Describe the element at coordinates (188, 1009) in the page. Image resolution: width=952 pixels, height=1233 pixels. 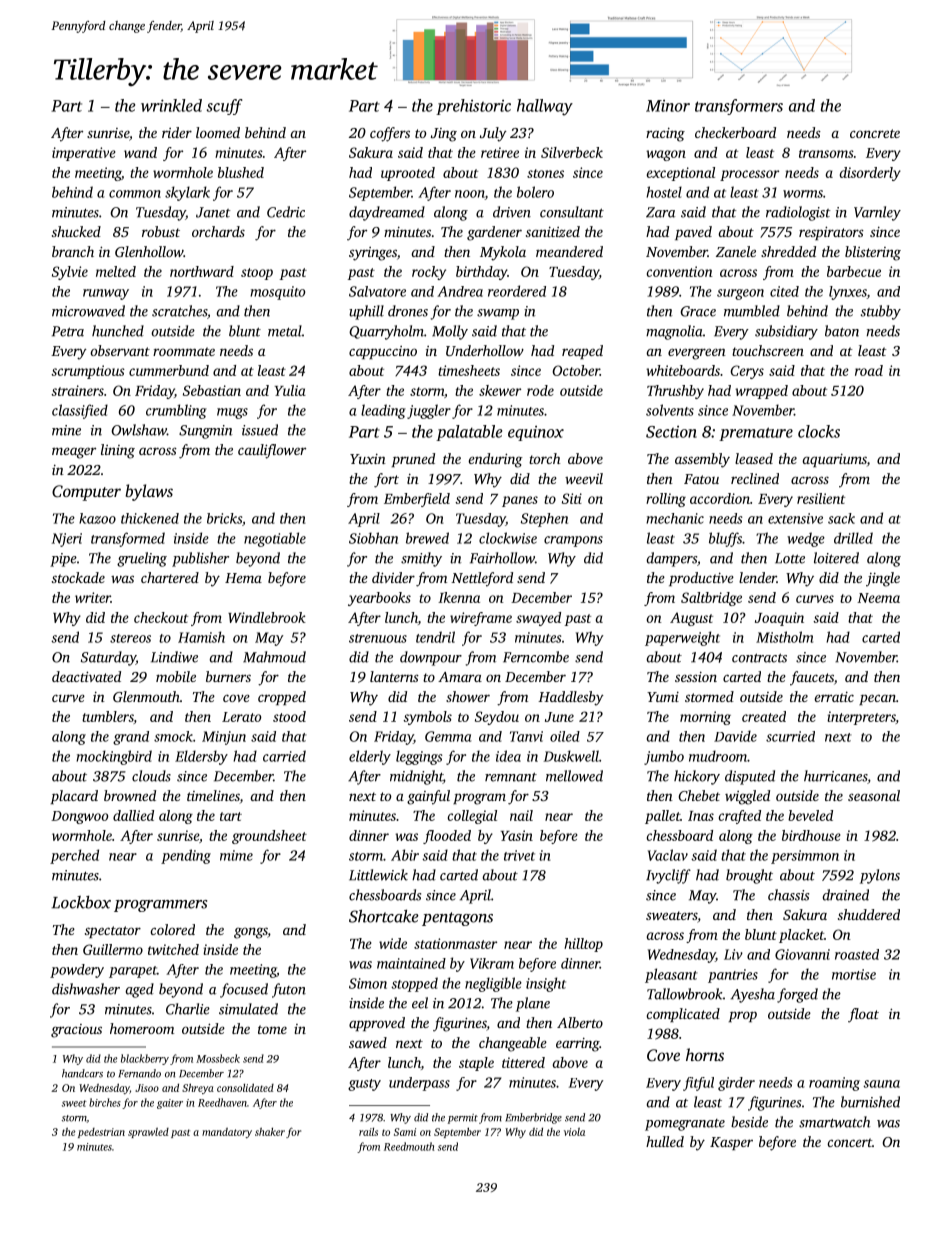
I see `Charlie` at that location.
